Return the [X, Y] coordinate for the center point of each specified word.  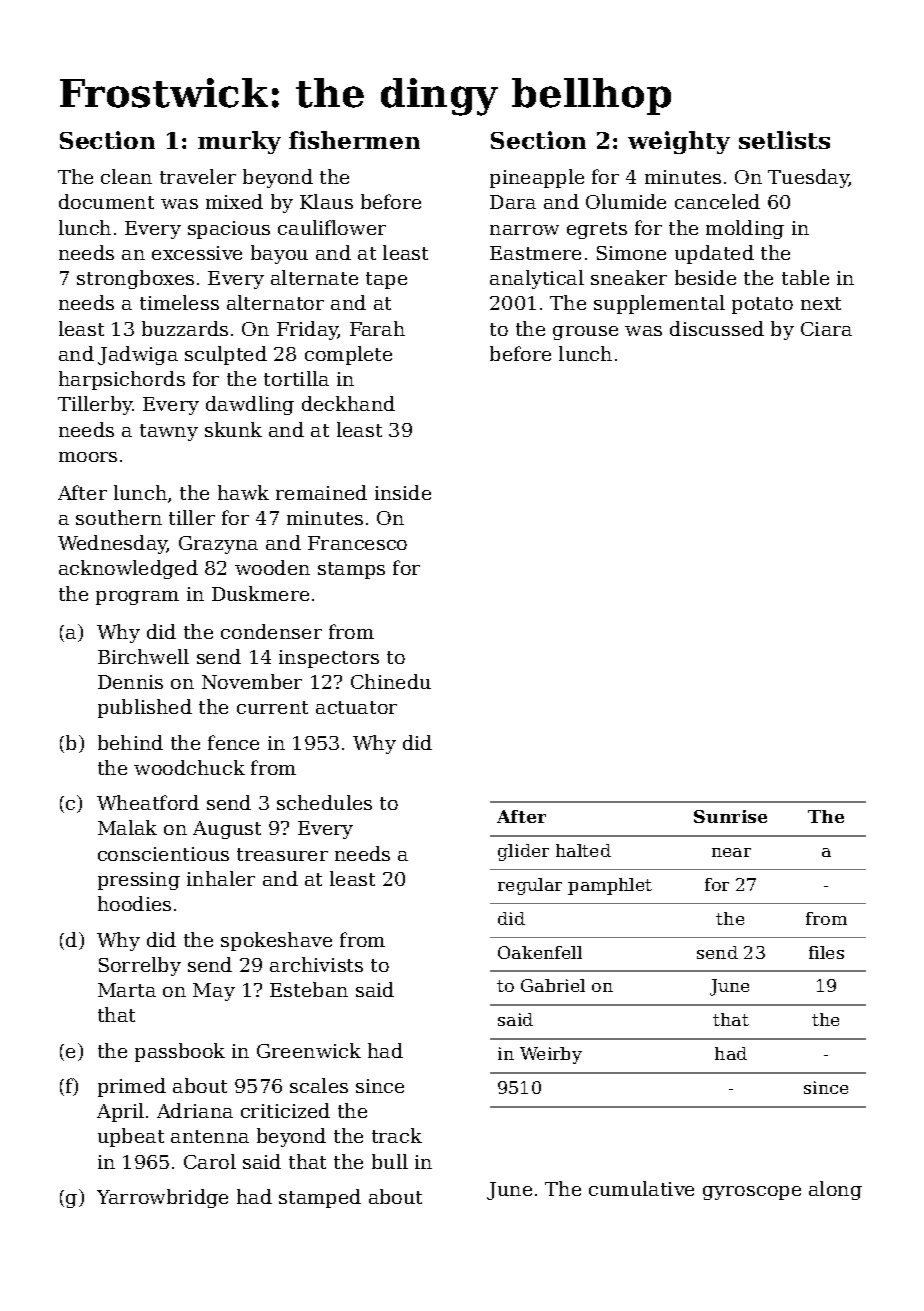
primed [132, 1087]
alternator [275, 302]
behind [130, 742]
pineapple [537, 178]
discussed [717, 328]
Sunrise [730, 816]
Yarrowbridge [162, 1198]
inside [403, 492]
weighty [679, 142]
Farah [377, 328]
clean [126, 176]
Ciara [826, 329]
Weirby [551, 1055]
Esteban [309, 989]
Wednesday [113, 544]
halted [583, 850]
